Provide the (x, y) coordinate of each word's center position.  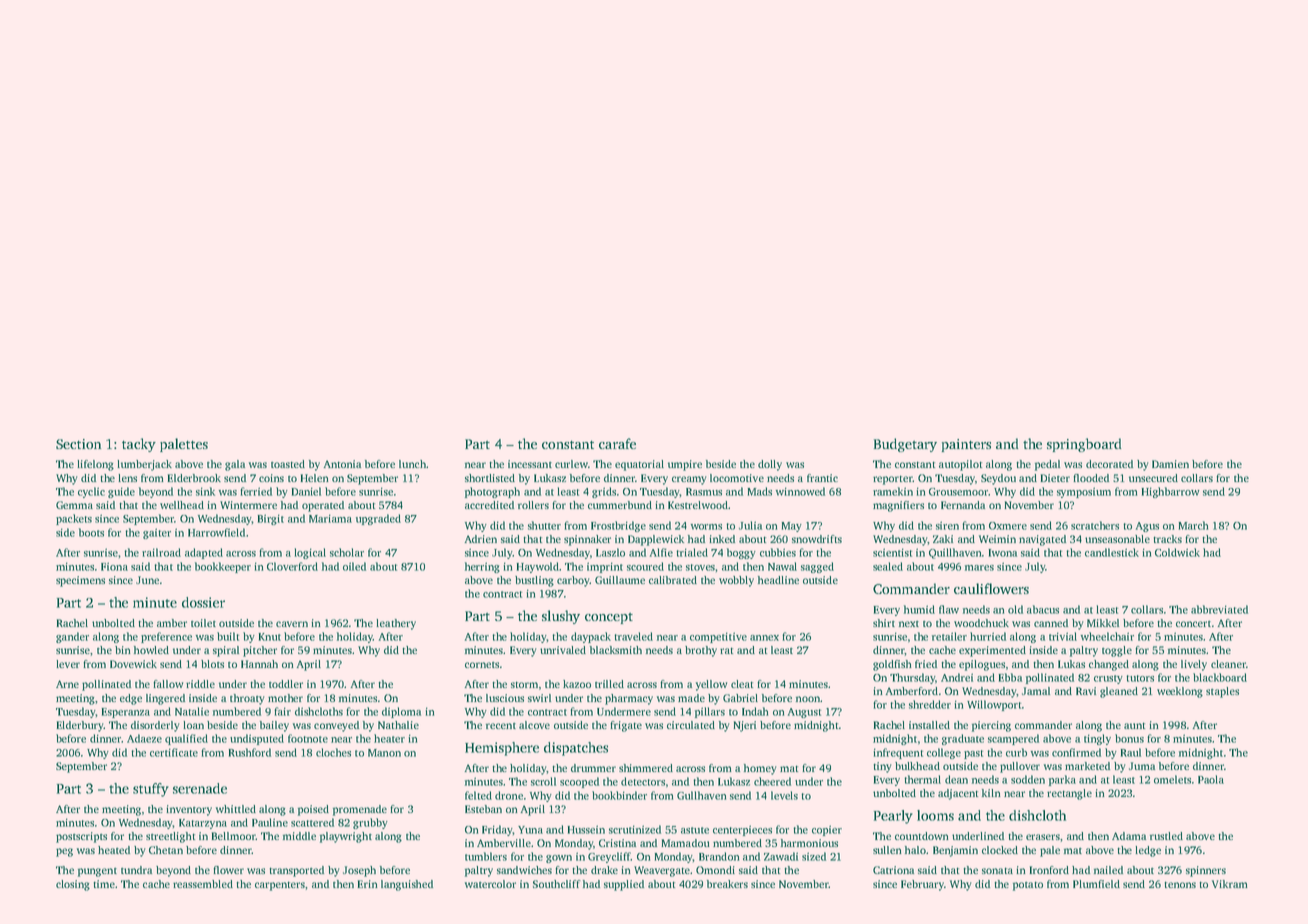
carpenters (280, 886)
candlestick (1112, 552)
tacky (139, 445)
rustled (1166, 836)
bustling (534, 581)
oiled (354, 566)
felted (478, 795)
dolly (770, 465)
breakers (727, 884)
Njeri (744, 726)
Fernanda (963, 505)
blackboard (1220, 677)
